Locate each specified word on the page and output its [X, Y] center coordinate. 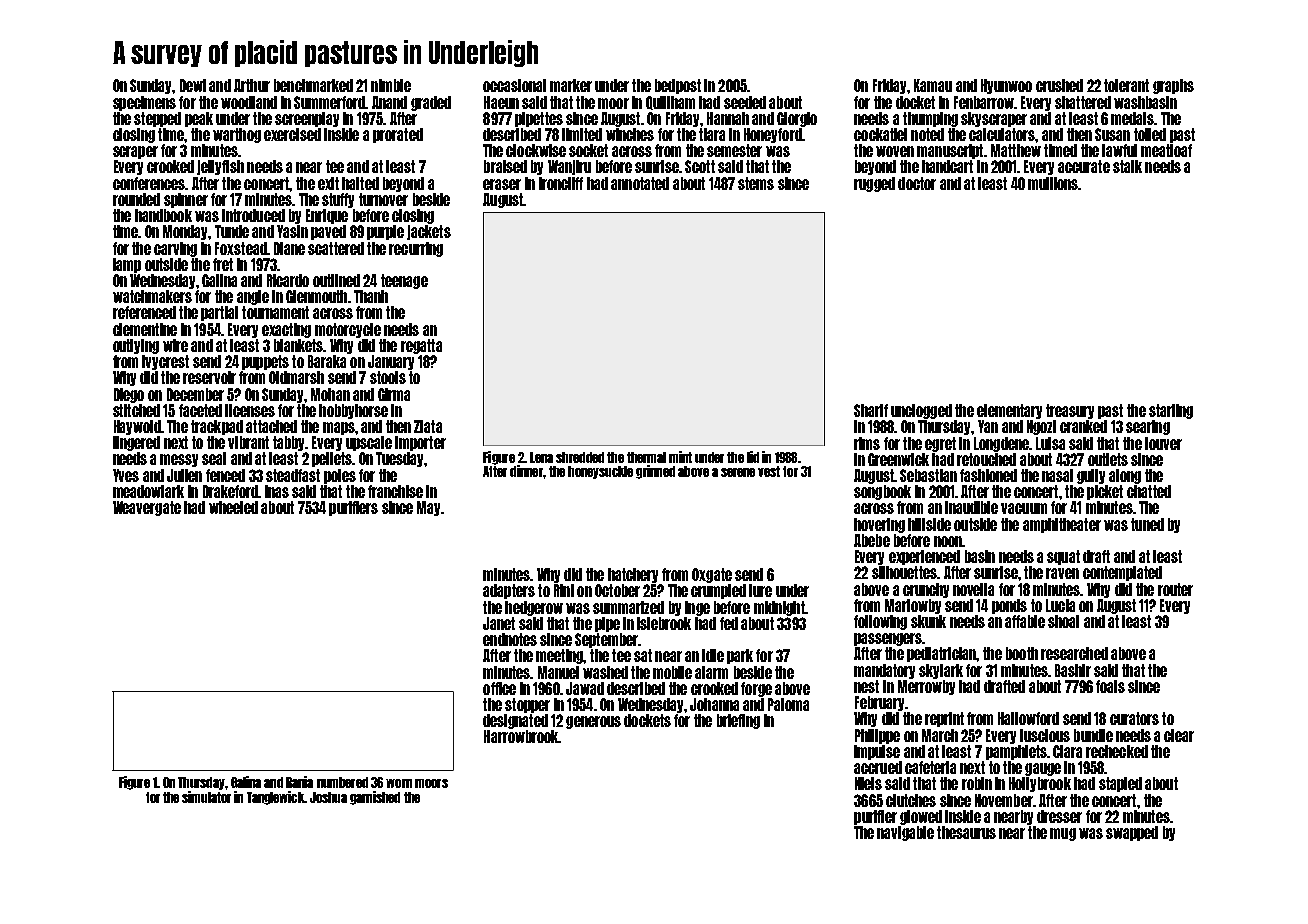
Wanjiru [569, 167]
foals [1110, 686]
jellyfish [220, 167]
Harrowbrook [521, 736]
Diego [129, 395]
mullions [1053, 183]
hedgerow [534, 608]
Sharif [871, 410]
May [428, 508]
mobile [672, 672]
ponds [1009, 606]
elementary [1009, 411]
